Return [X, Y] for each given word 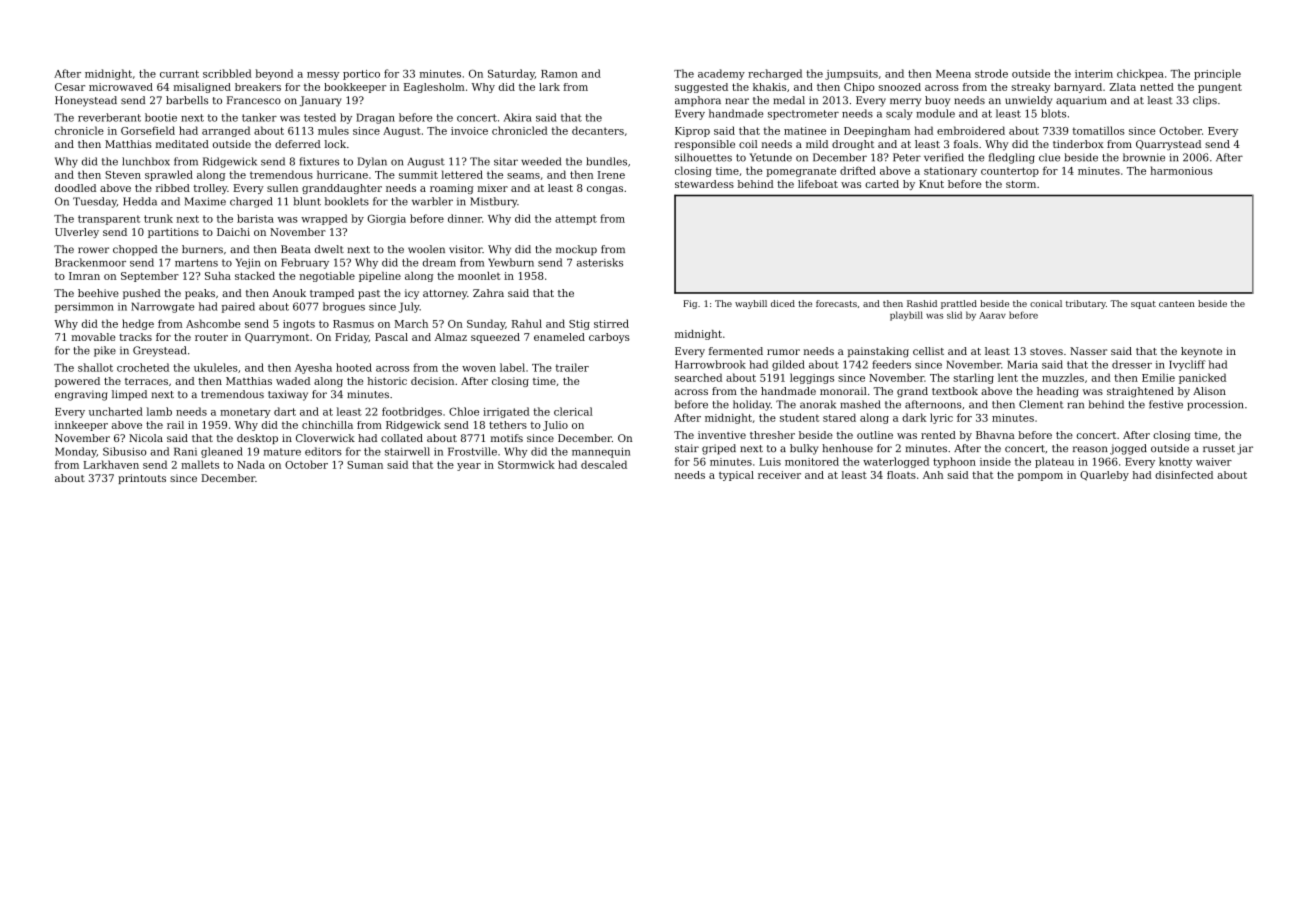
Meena [953, 74]
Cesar [70, 87]
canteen [1177, 304]
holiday [752, 405]
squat [1143, 305]
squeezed [495, 338]
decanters [598, 130]
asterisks [600, 262]
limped [129, 395]
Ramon [559, 74]
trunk [158, 218]
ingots [299, 325]
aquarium [1081, 101]
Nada [251, 464]
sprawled [169, 175]
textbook [955, 391]
